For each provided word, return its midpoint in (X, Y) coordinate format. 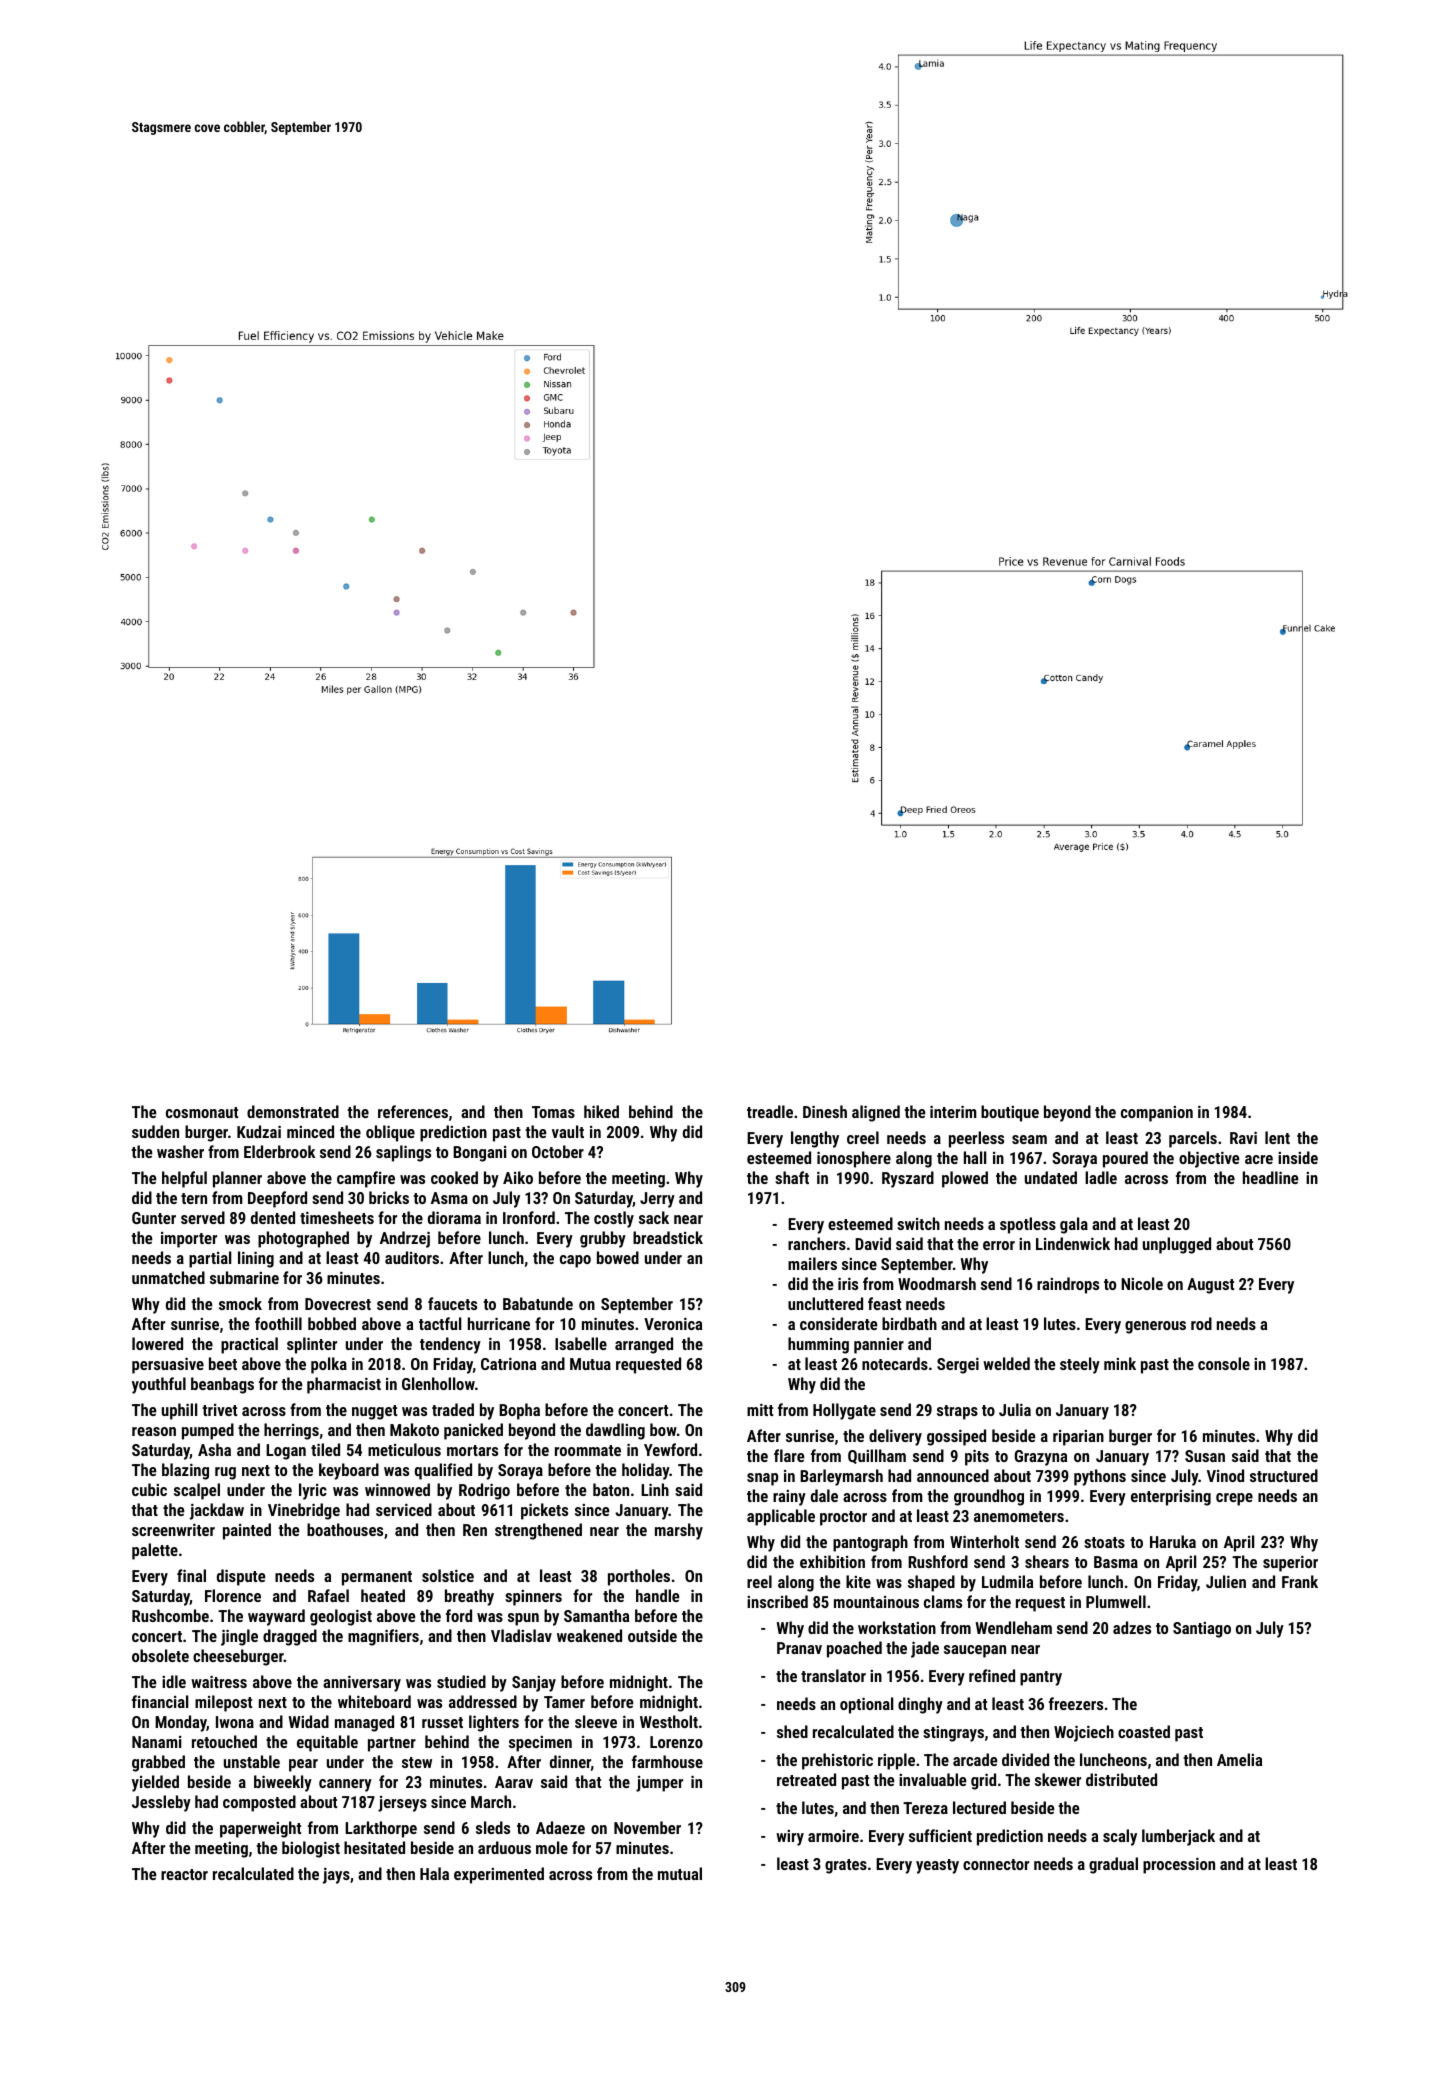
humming (818, 1345)
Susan (1205, 1456)
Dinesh (825, 1111)
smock (240, 1303)
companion (1157, 1114)
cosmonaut (202, 1112)
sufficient (940, 1835)
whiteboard (374, 1701)
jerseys (402, 1804)
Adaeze (560, 1827)
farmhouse (667, 1761)
